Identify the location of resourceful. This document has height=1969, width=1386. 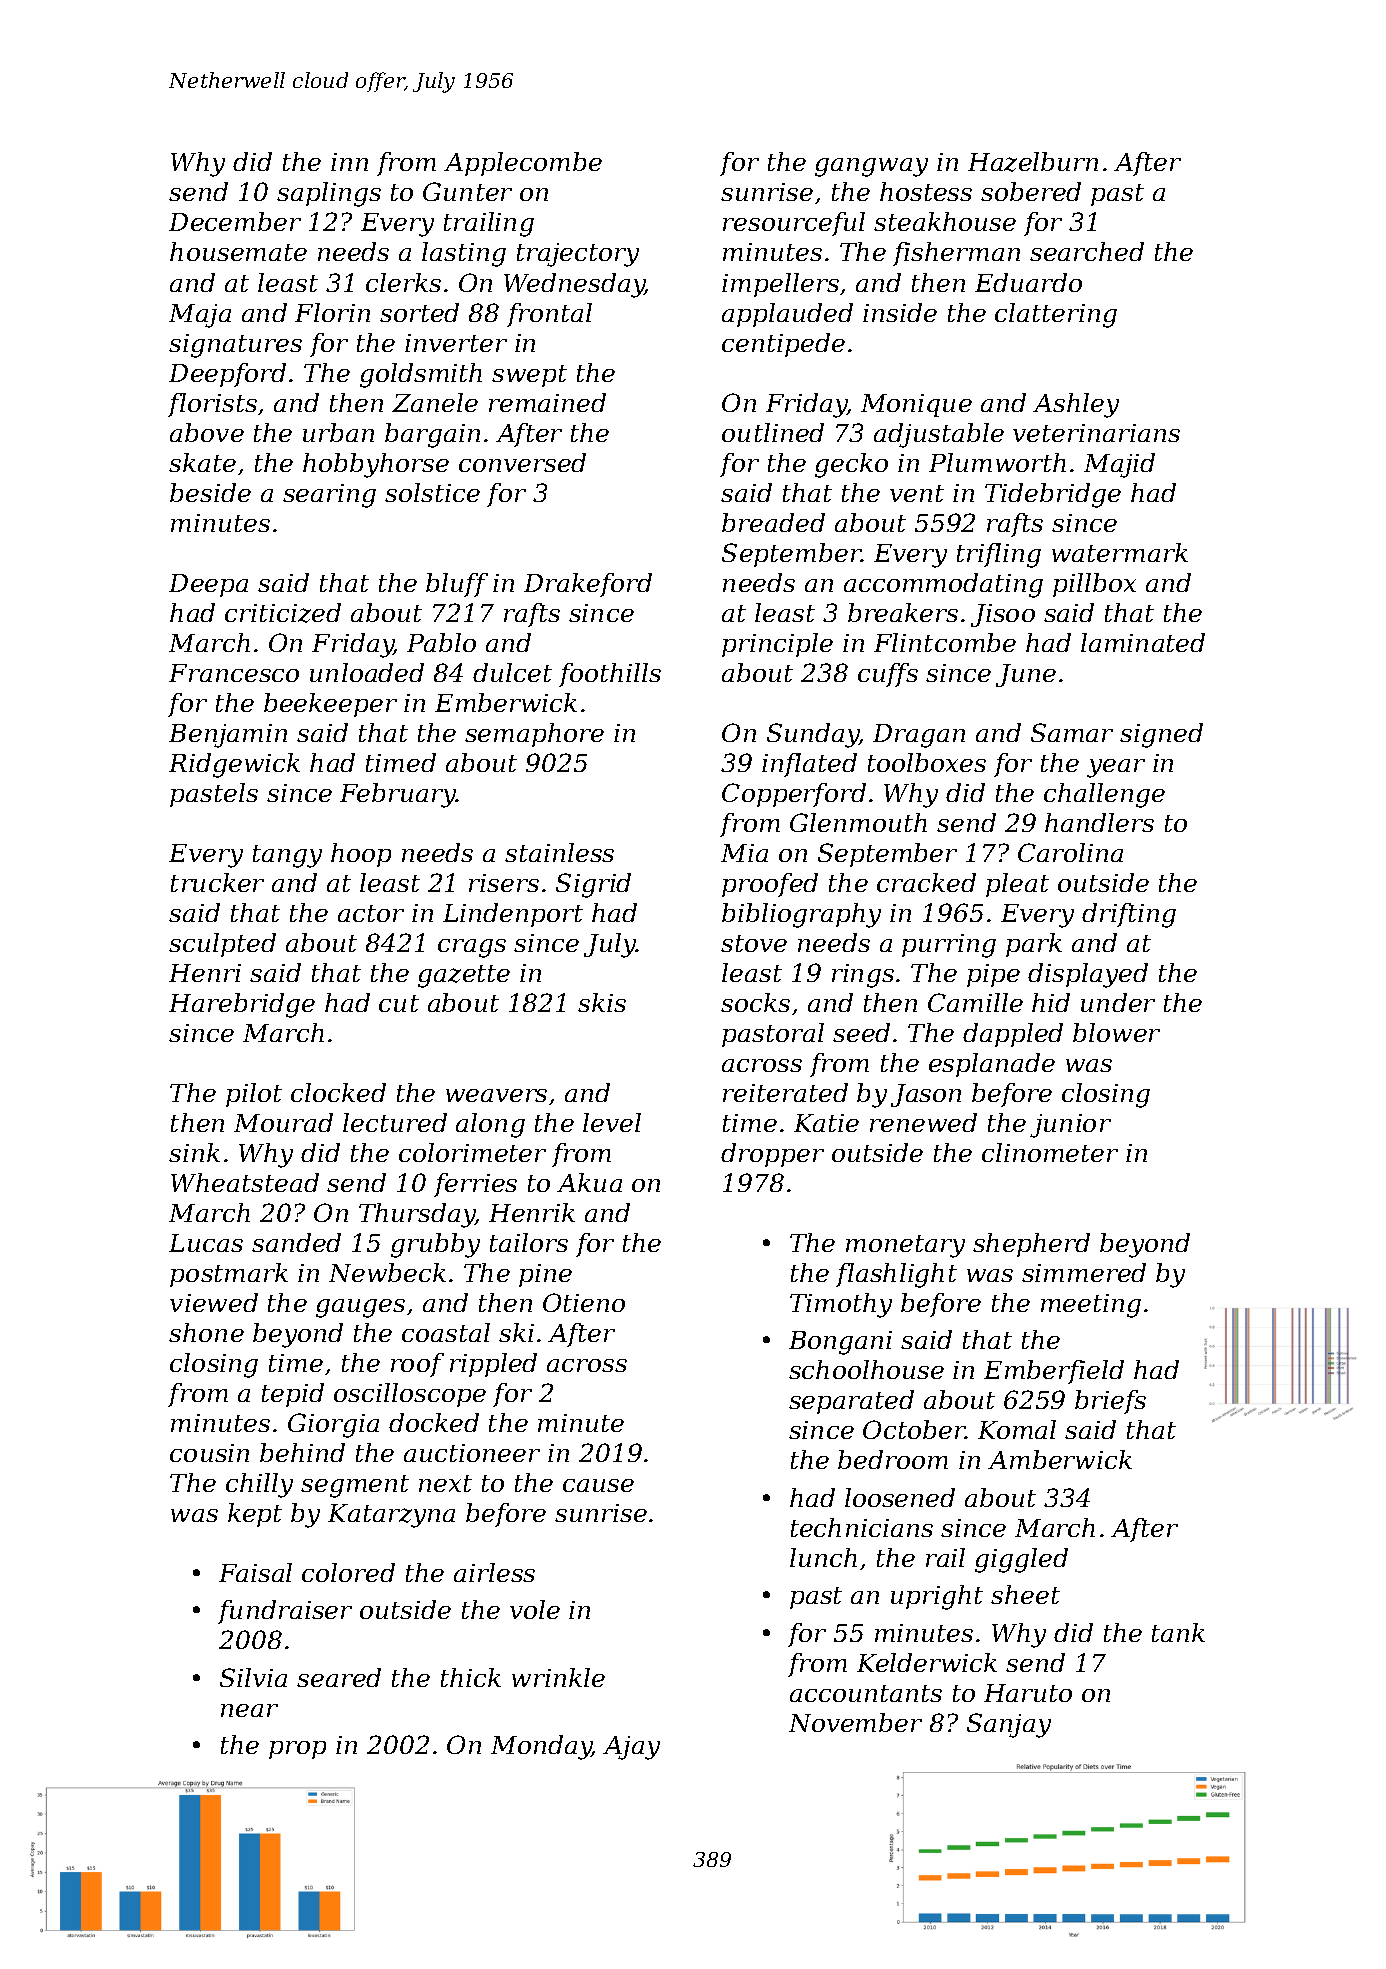
(794, 224).
